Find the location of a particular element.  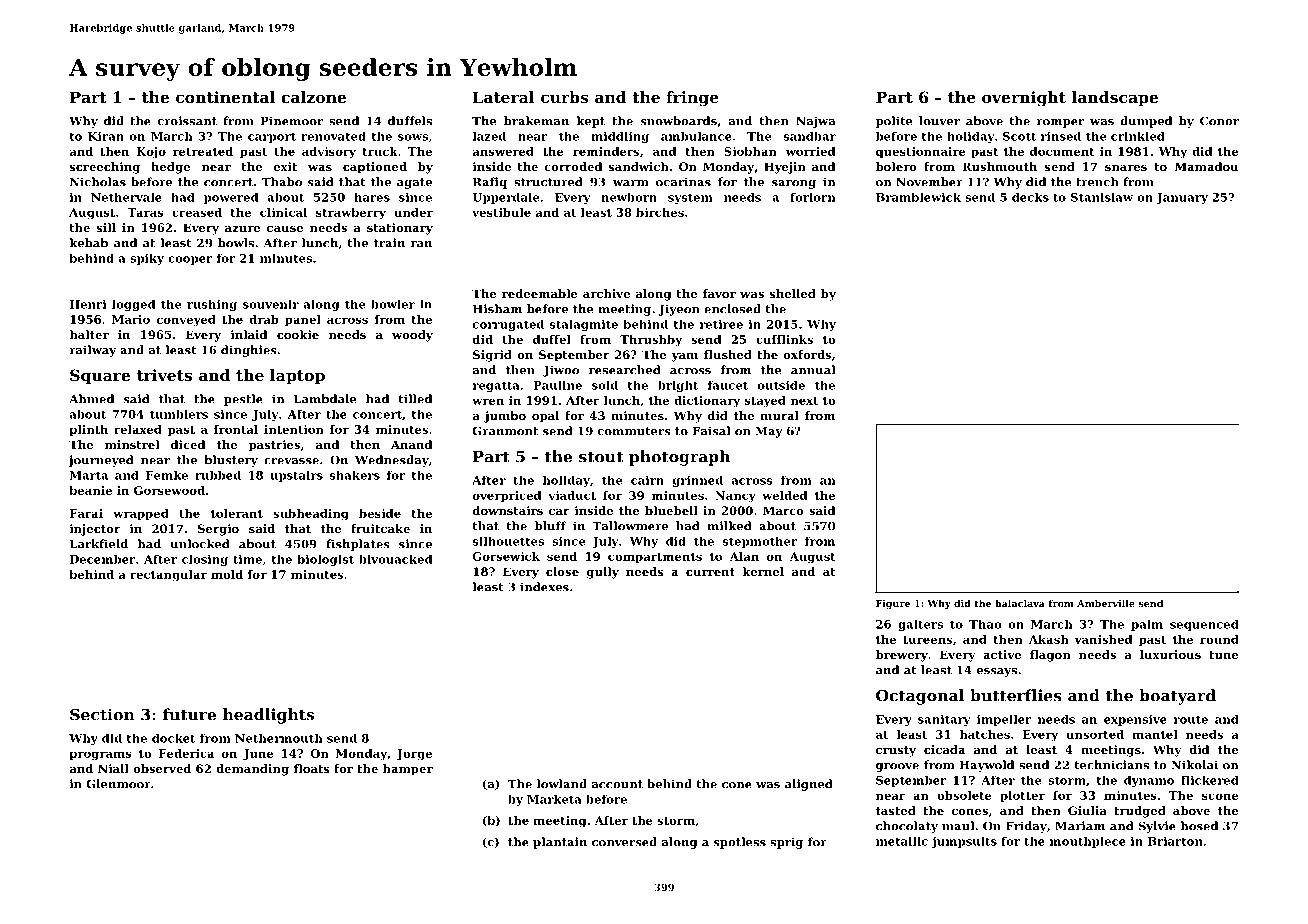

impeller is located at coordinates (1004, 720).
